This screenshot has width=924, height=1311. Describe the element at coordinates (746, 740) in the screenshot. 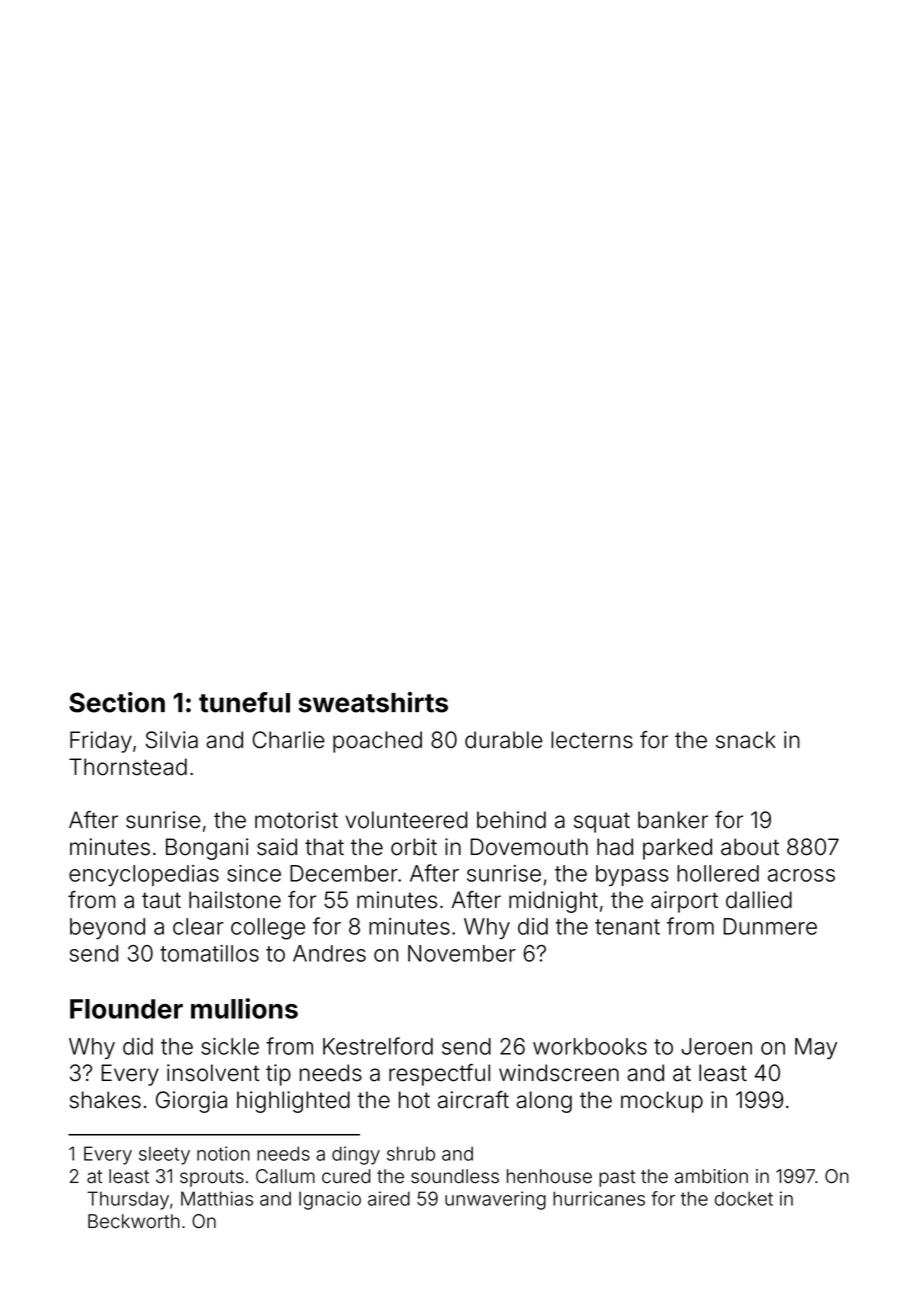

I see `snack` at that location.
